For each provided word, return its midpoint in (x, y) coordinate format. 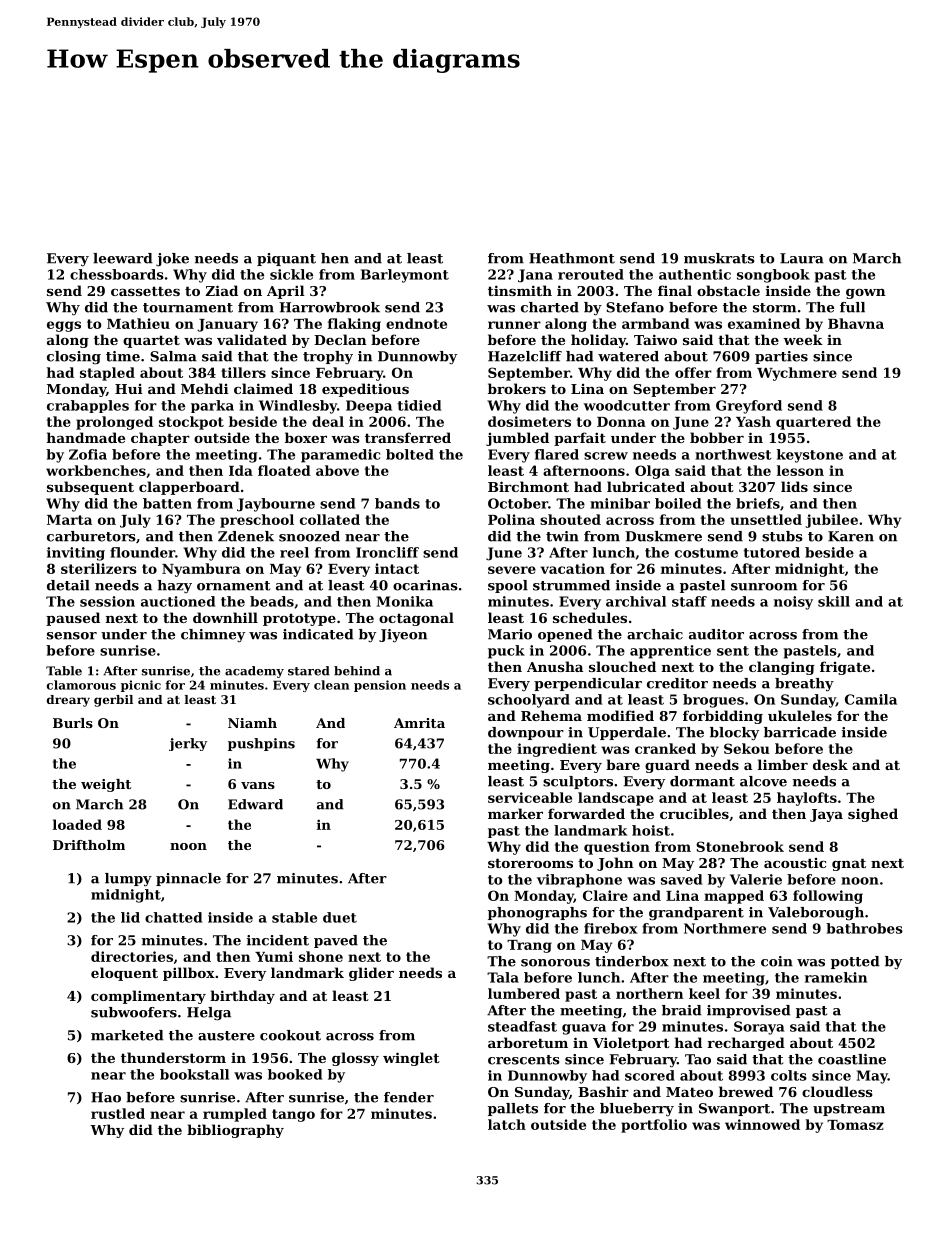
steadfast (522, 1026)
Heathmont (572, 258)
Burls (73, 723)
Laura (802, 258)
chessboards (117, 274)
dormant (702, 781)
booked (295, 1074)
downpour (526, 733)
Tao (698, 1059)
